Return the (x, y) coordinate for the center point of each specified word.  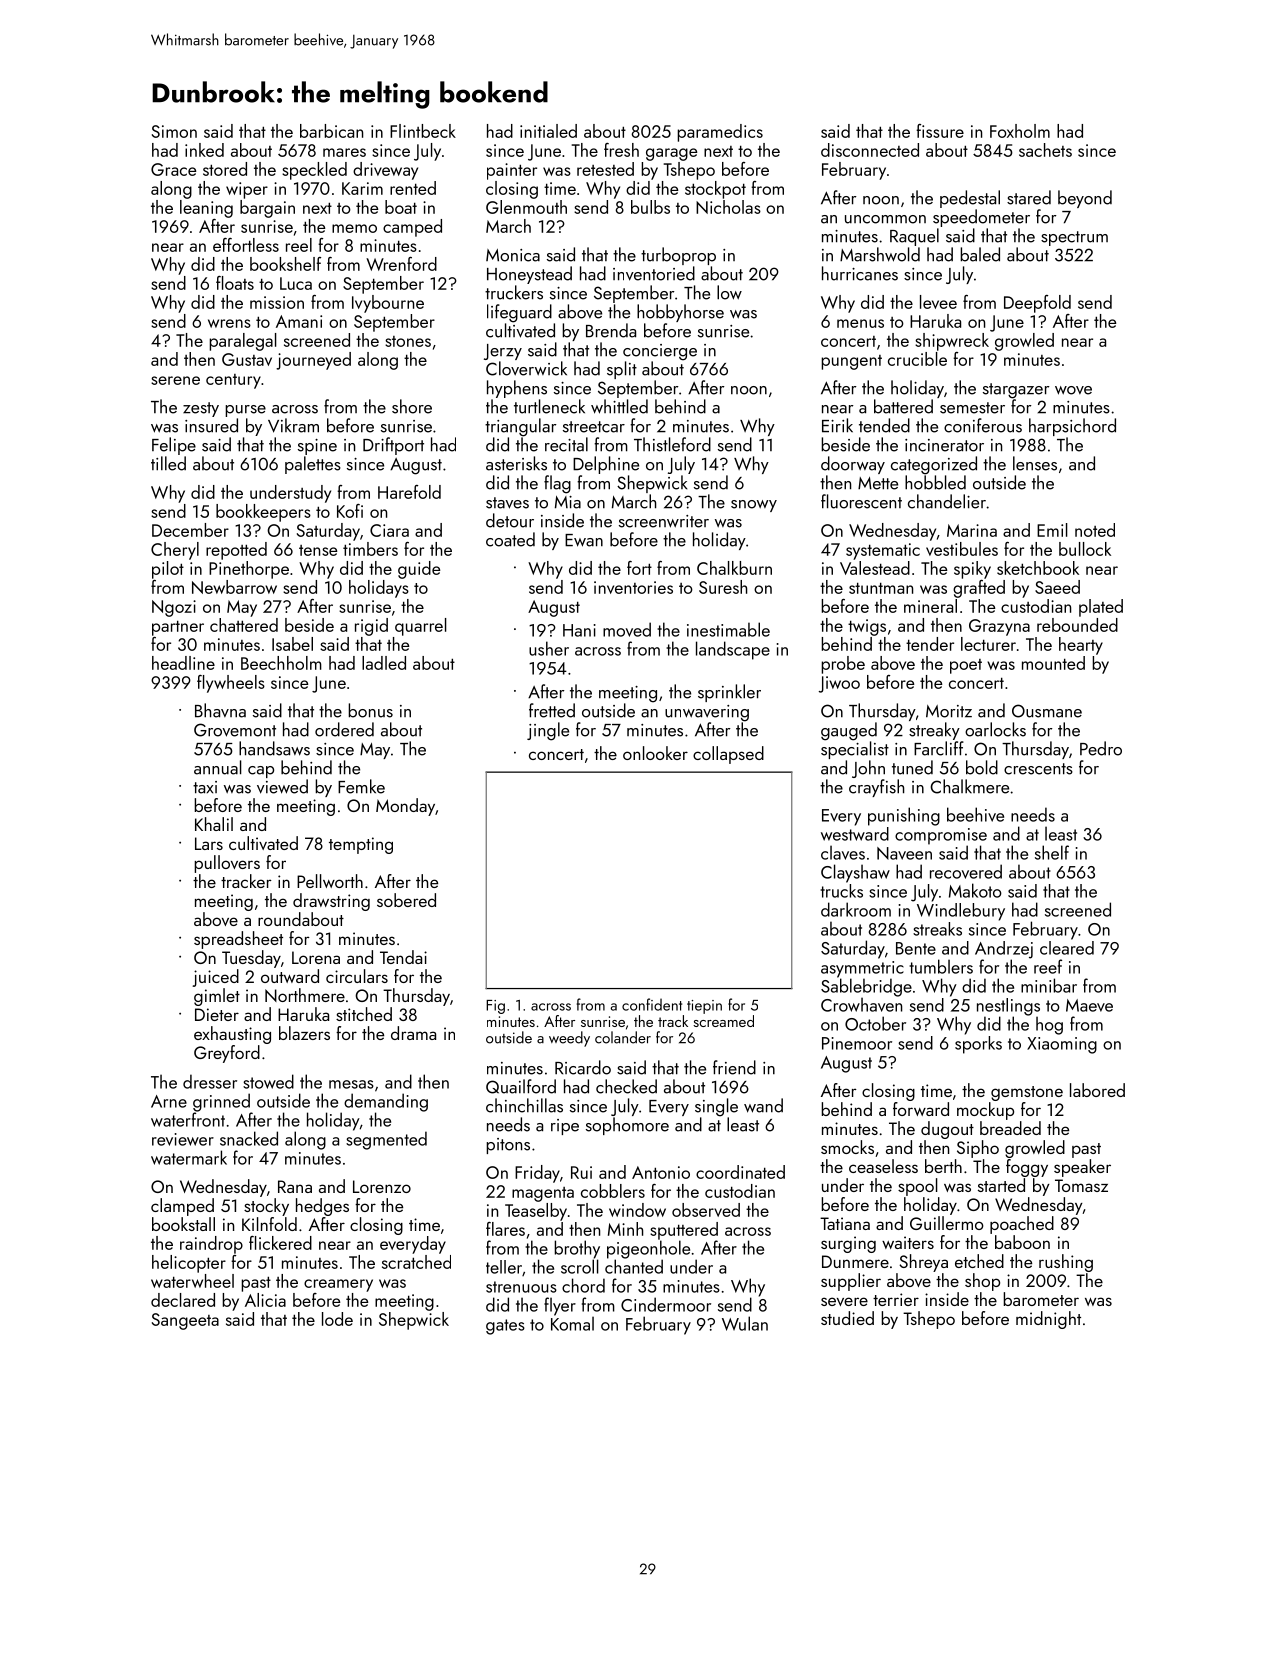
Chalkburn (734, 568)
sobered (406, 900)
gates (505, 1327)
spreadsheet (238, 940)
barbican (331, 131)
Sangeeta (185, 1321)
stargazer (1016, 391)
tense (318, 550)
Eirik (837, 425)
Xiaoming (1062, 1045)
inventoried (654, 273)
